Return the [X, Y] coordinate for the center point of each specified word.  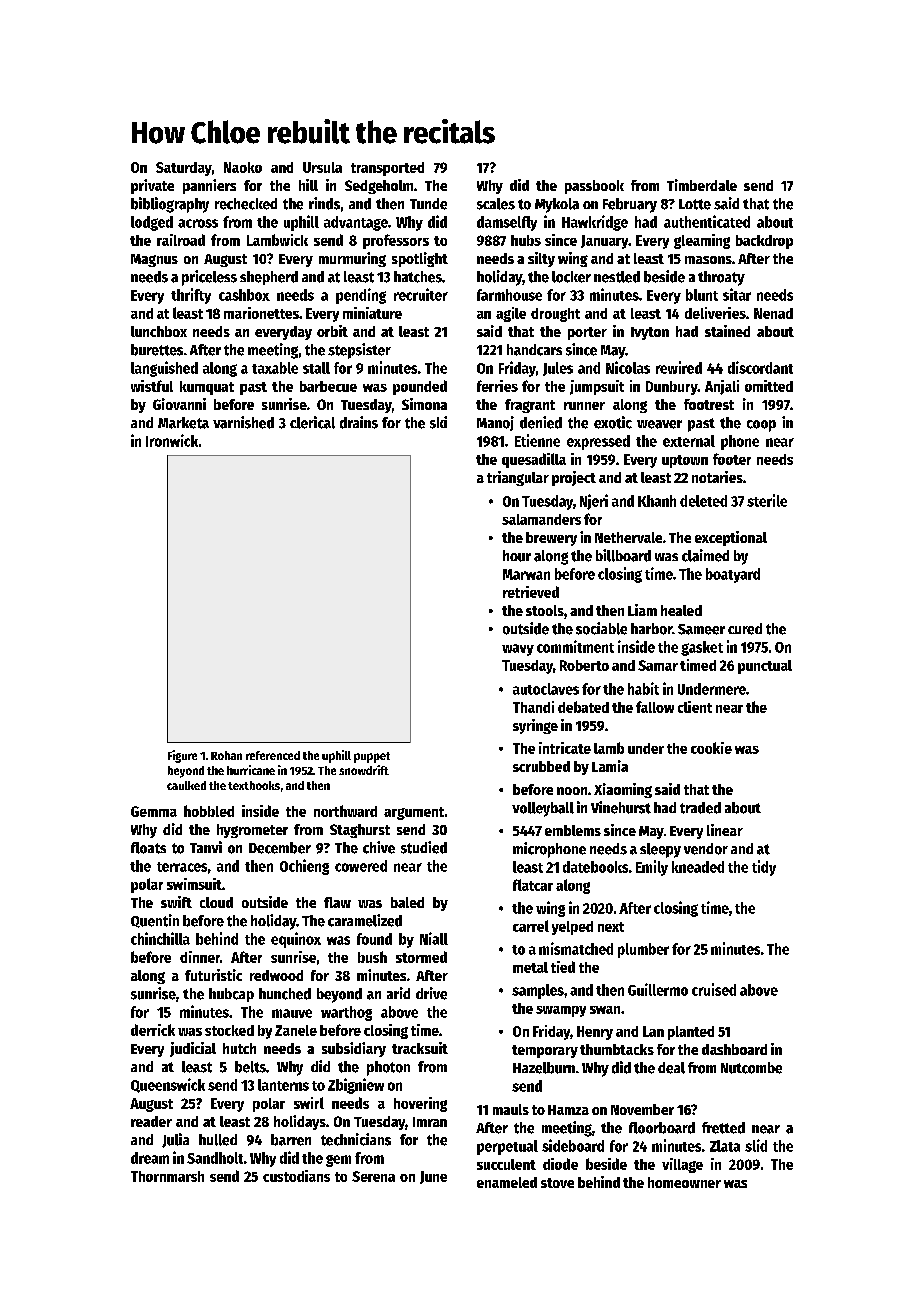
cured [745, 629]
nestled [617, 277]
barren [291, 1140]
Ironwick [172, 440]
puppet [372, 757]
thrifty [191, 296]
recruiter [421, 294]
